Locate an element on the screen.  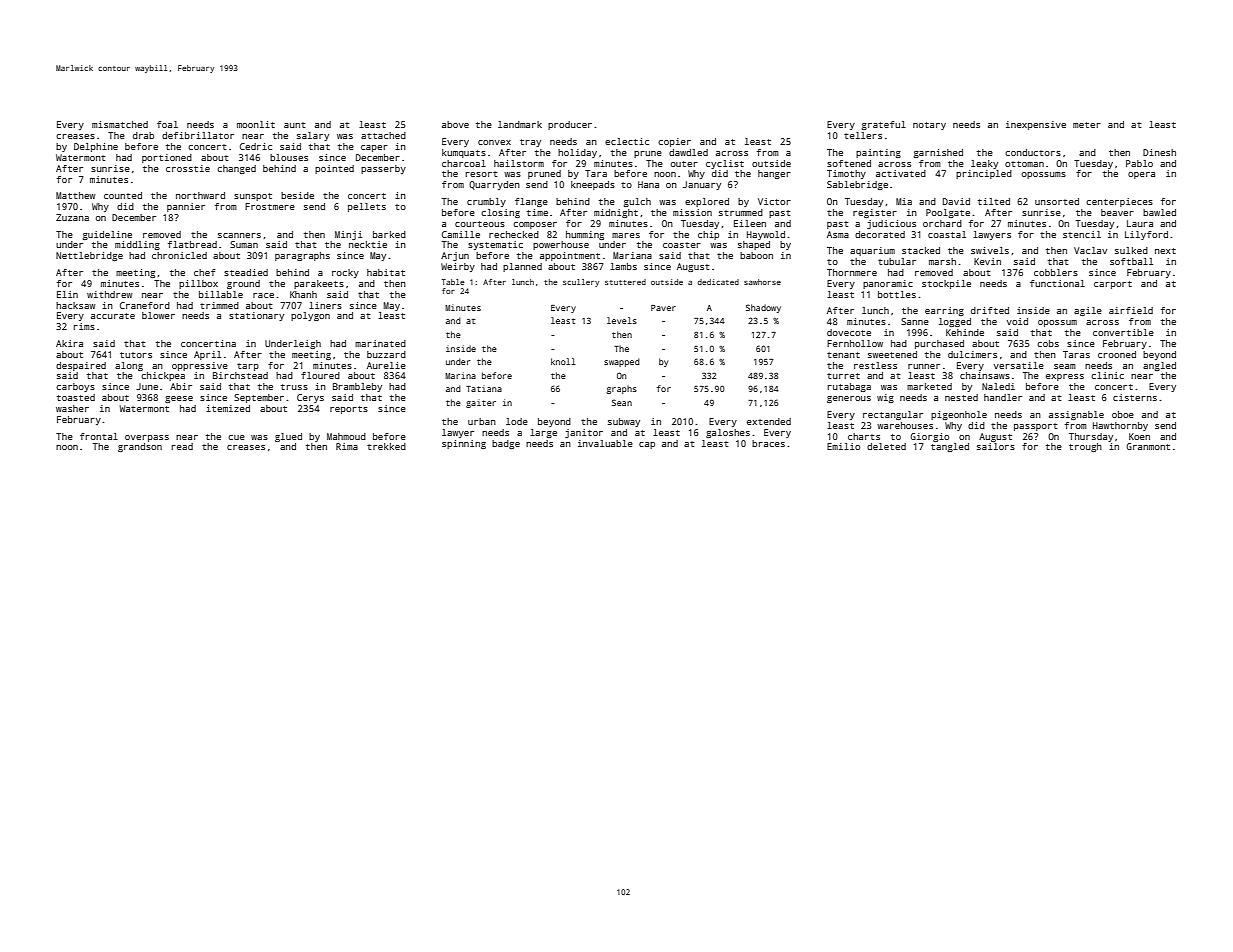
opera is located at coordinates (1141, 175).
